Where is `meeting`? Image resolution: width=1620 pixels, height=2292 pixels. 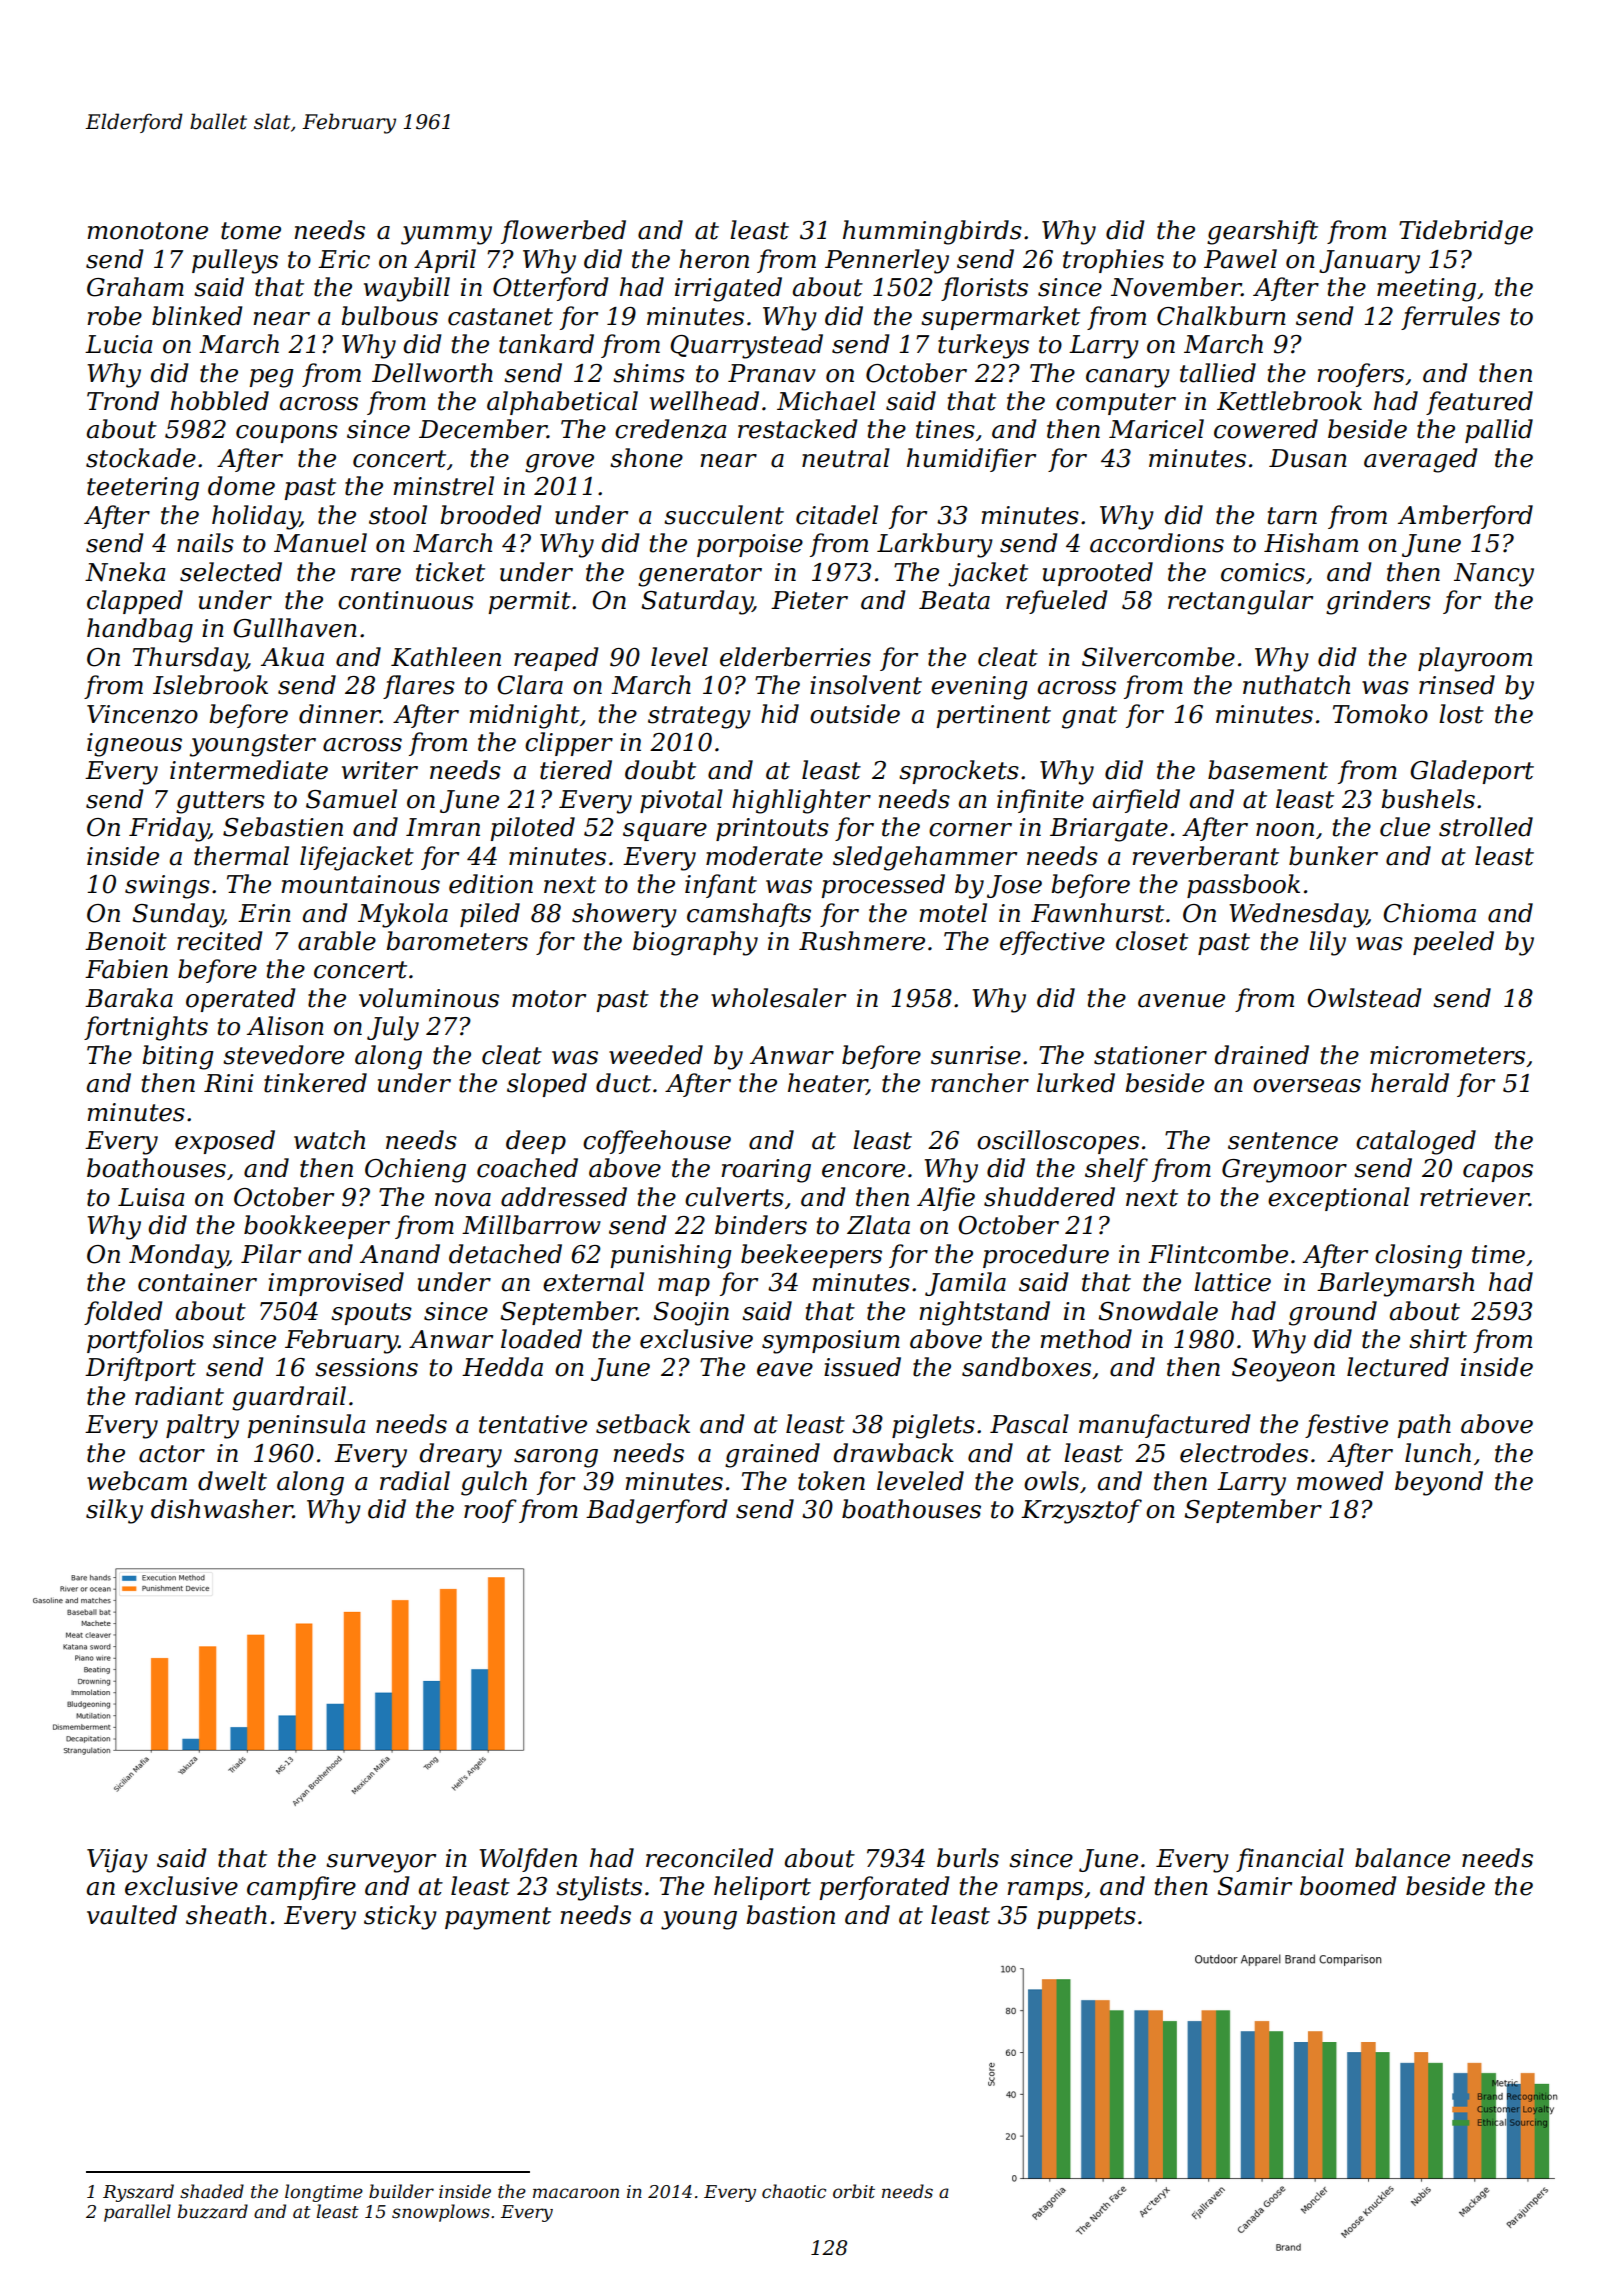
meeting is located at coordinates (1426, 290).
